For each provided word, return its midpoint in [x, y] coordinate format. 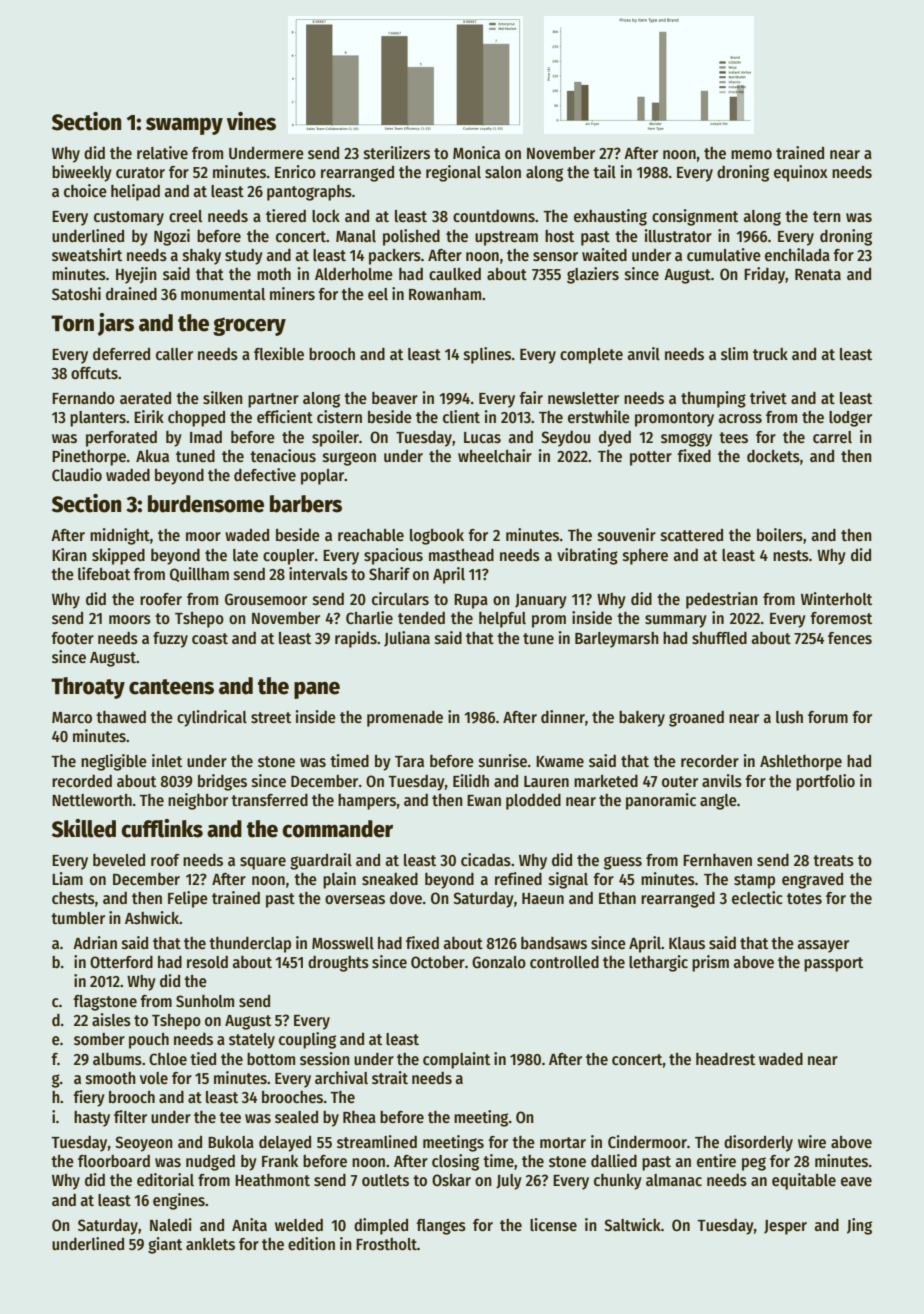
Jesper [785, 1227]
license [553, 1225]
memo [751, 155]
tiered [286, 216]
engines [179, 1201]
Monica [476, 152]
